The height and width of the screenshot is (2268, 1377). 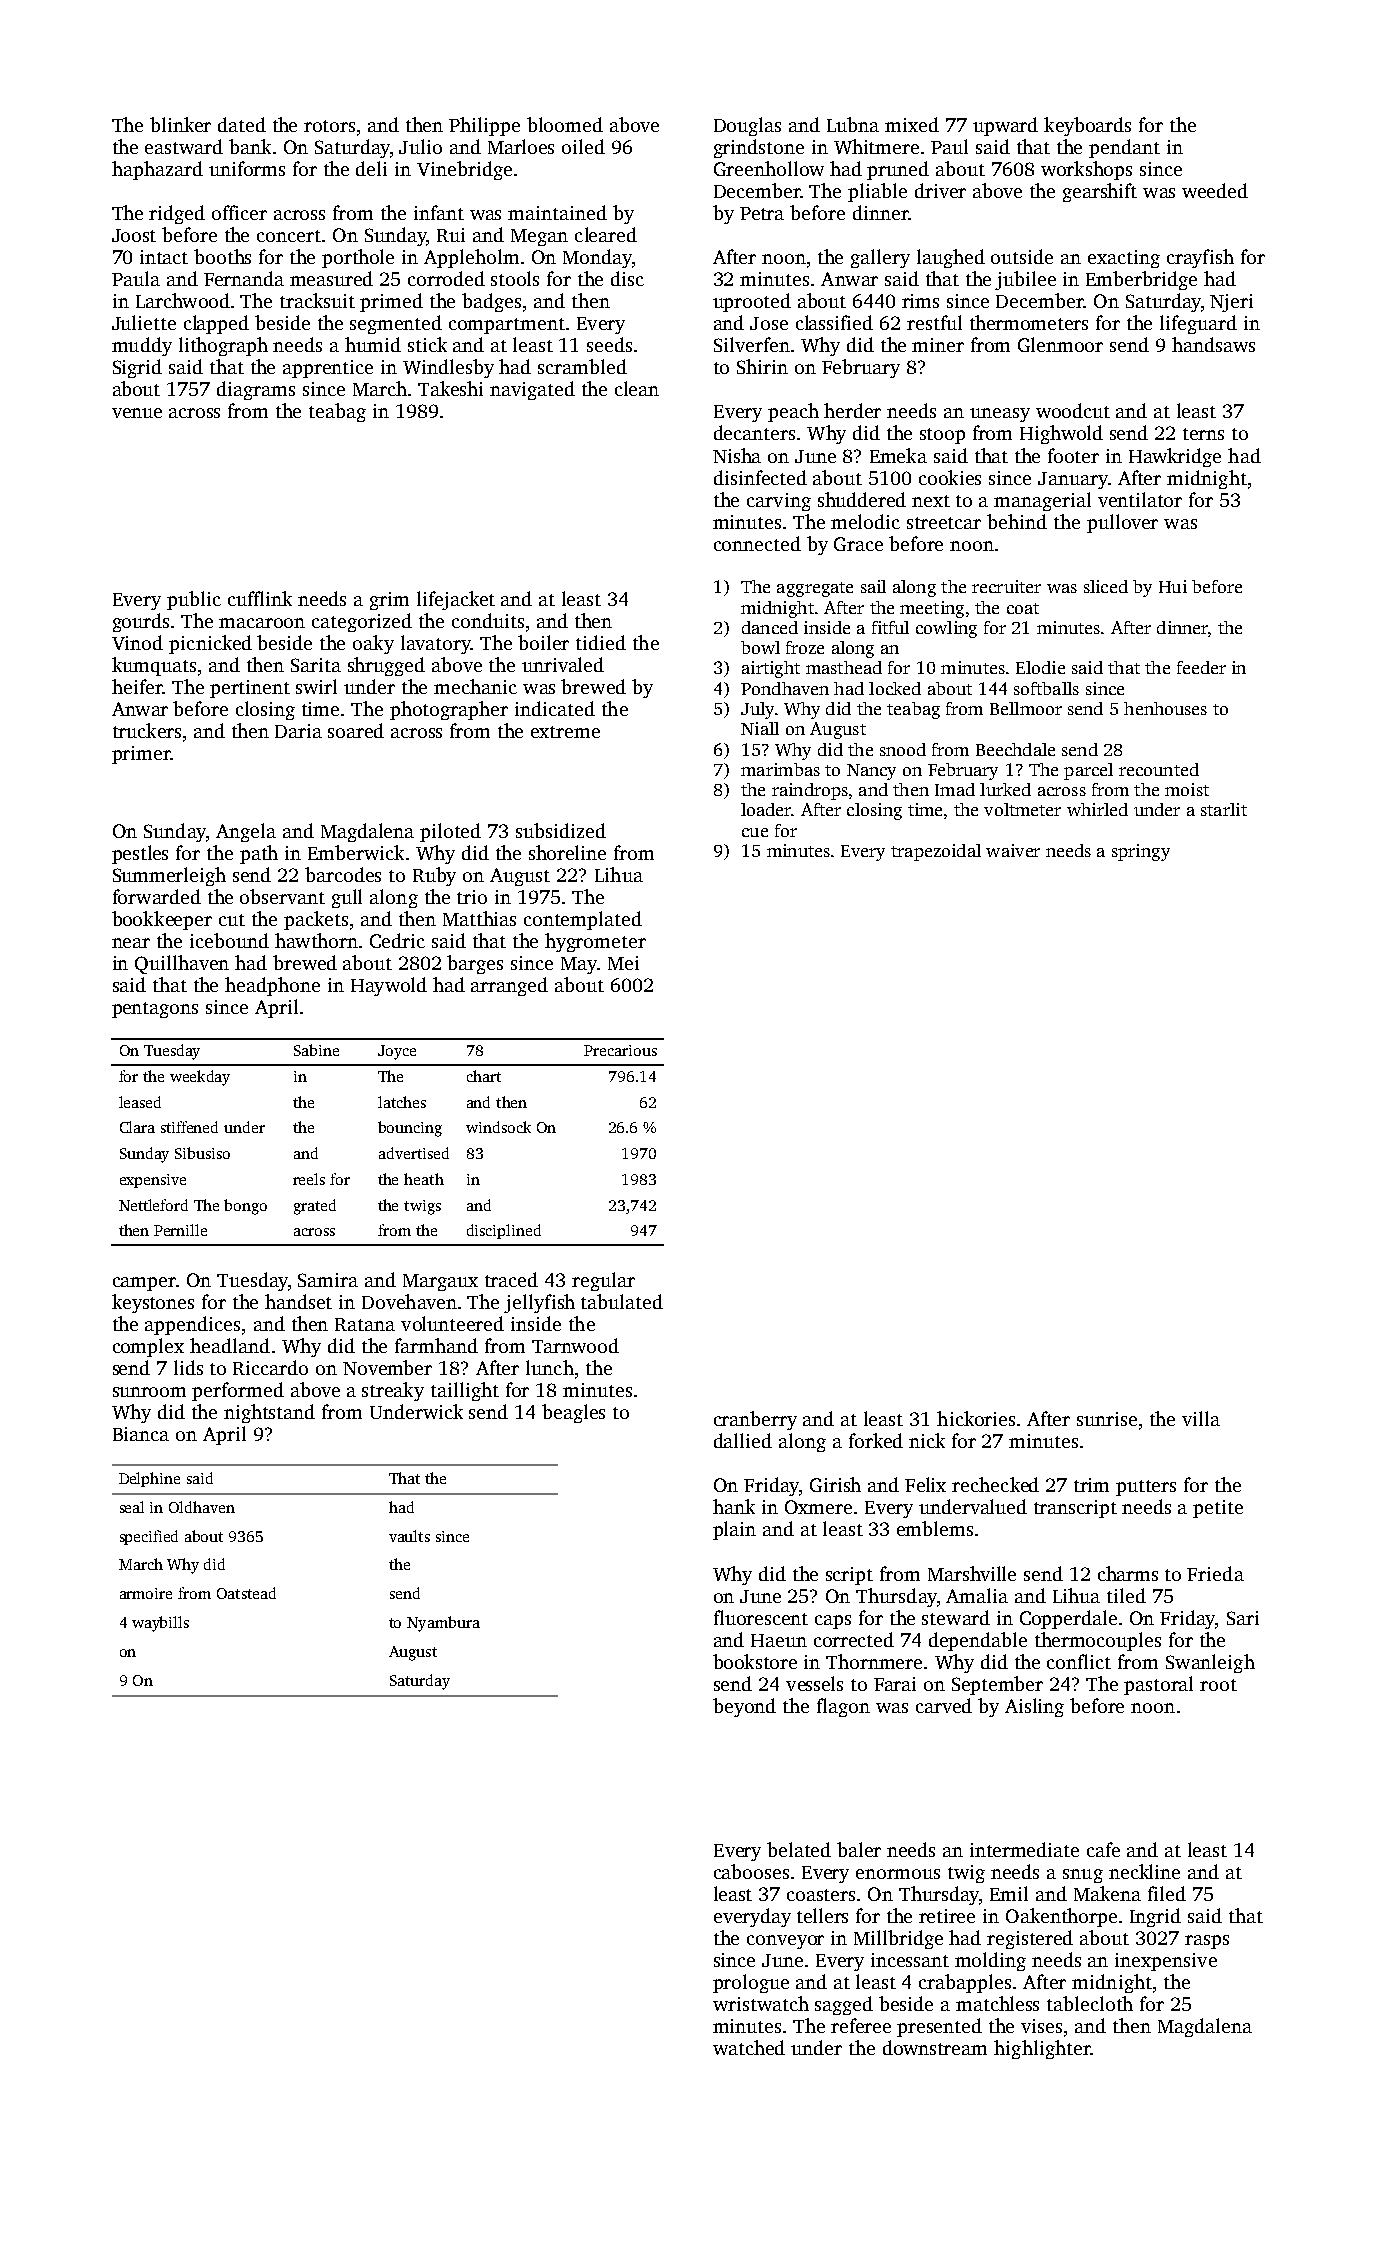 I want to click on gearshift, so click(x=1100, y=192).
